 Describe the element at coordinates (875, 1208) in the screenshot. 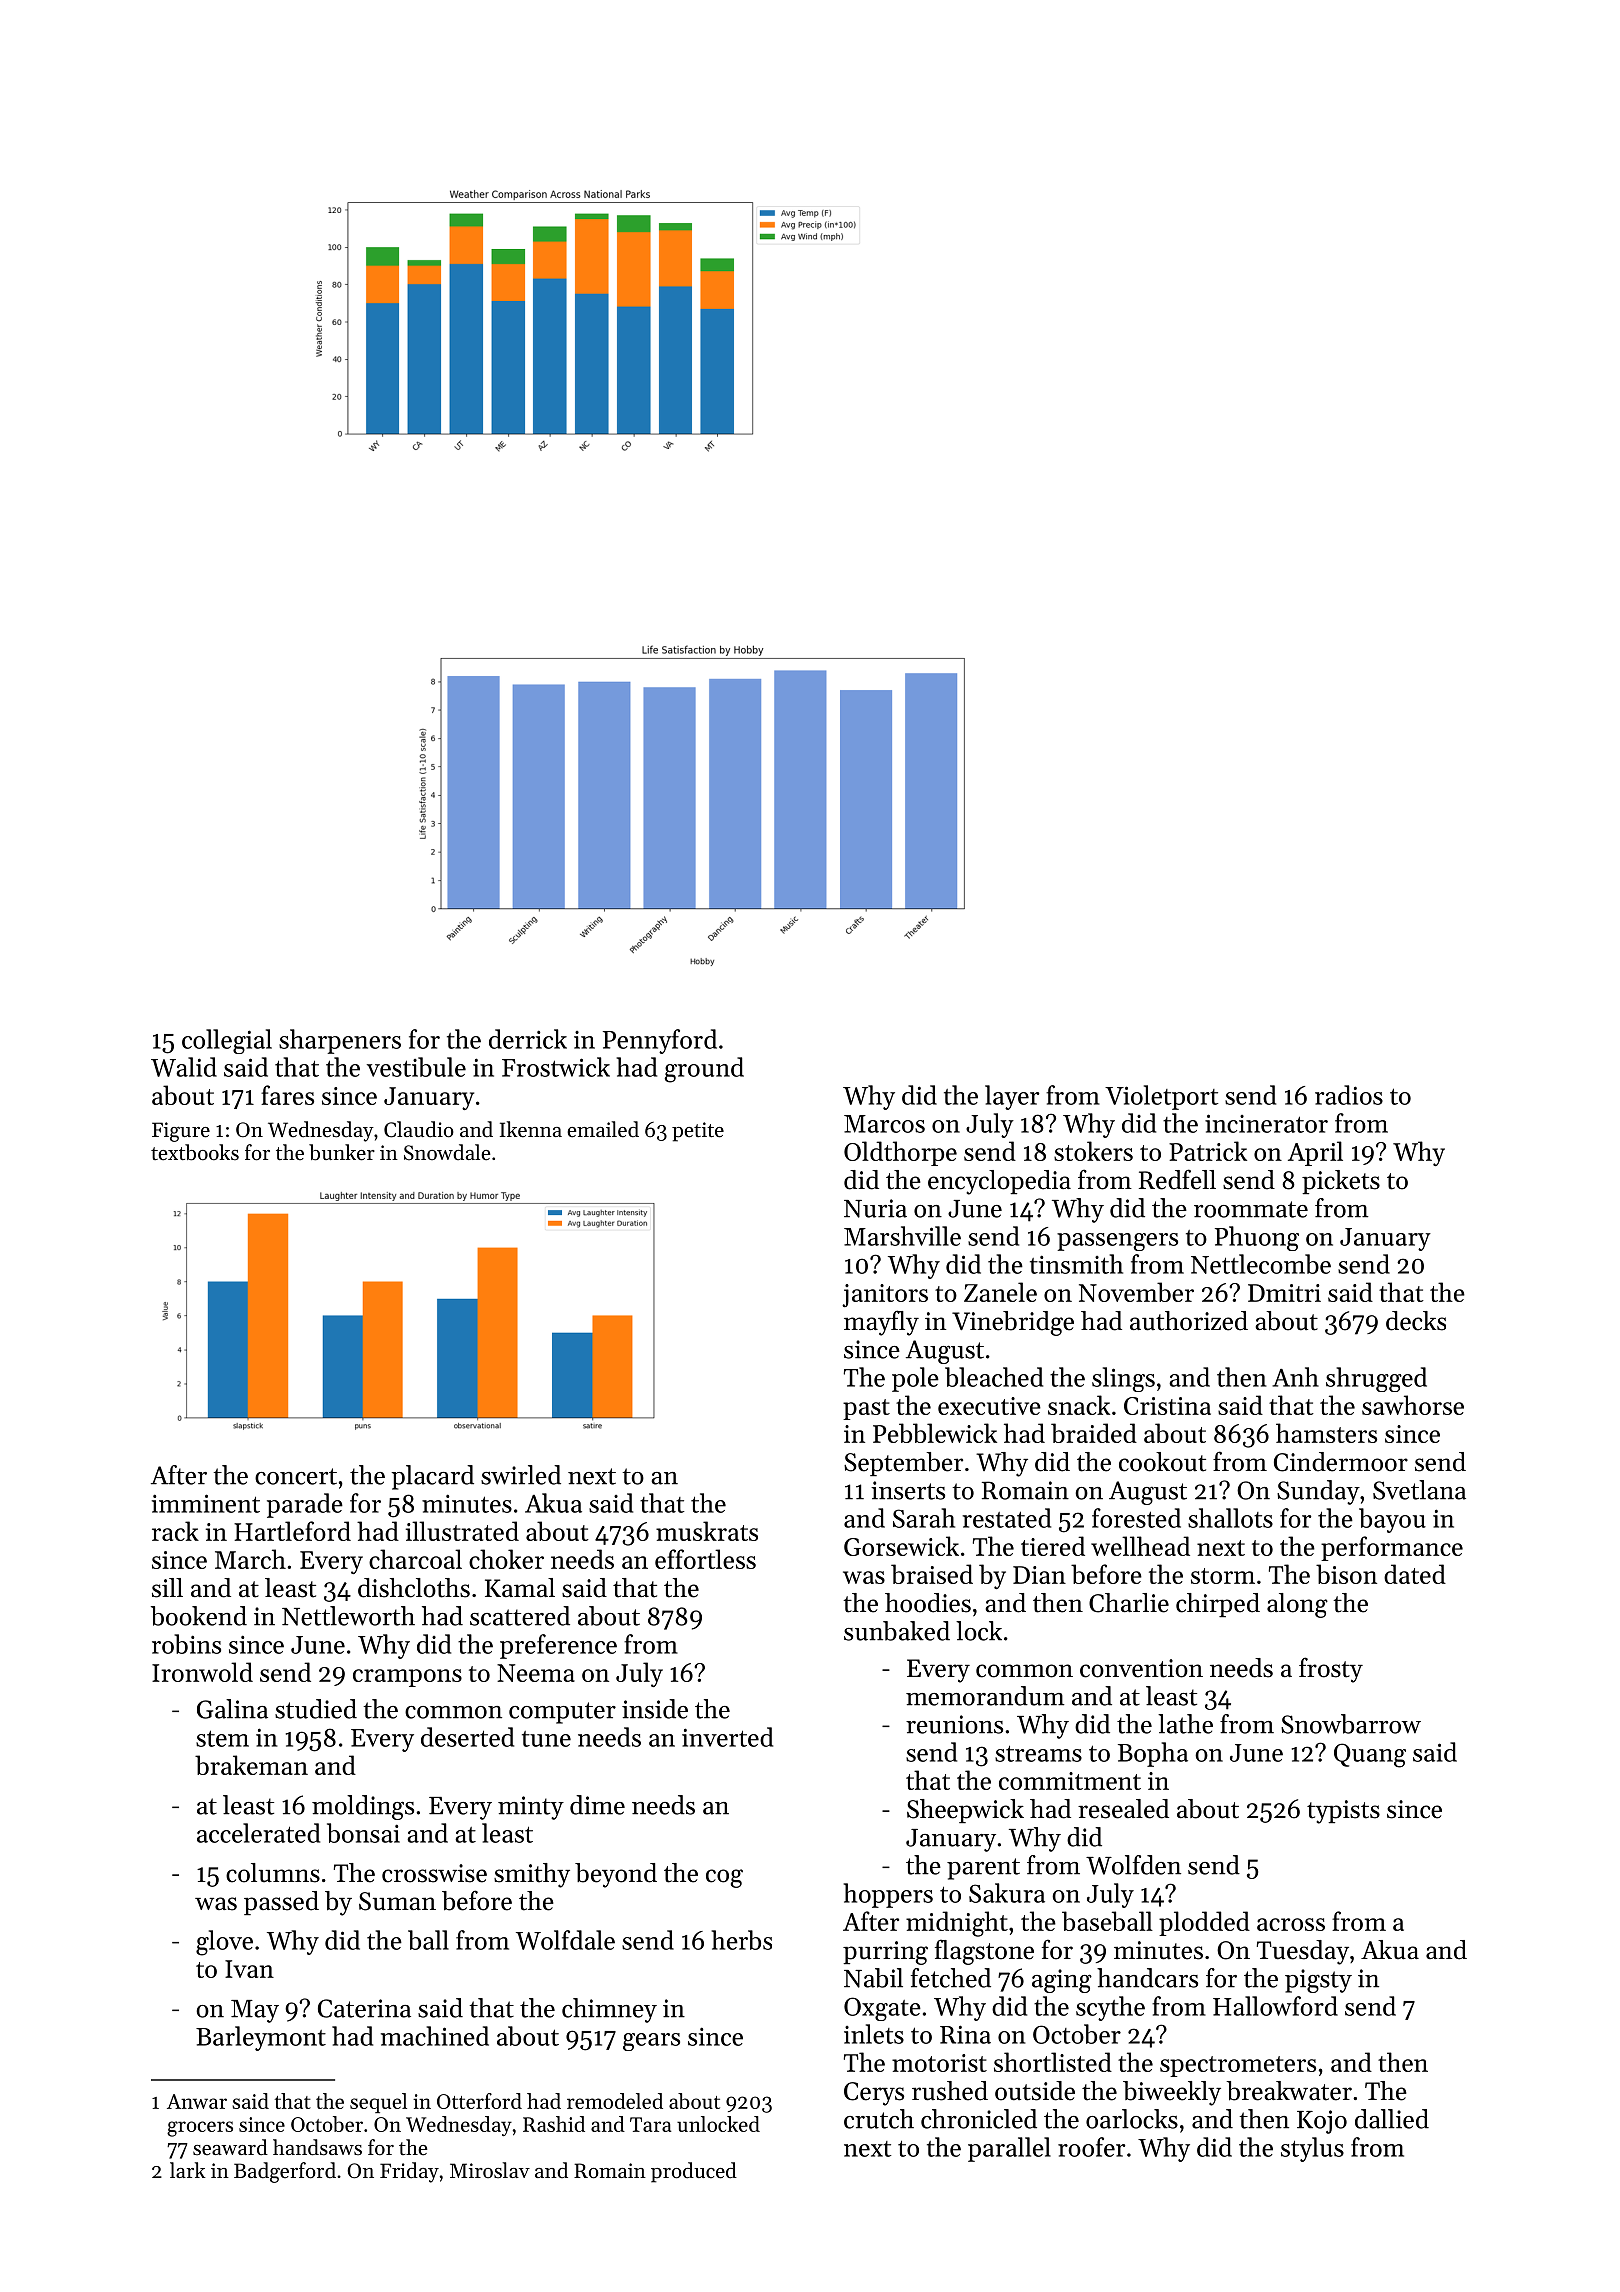

I see `Nuria` at that location.
